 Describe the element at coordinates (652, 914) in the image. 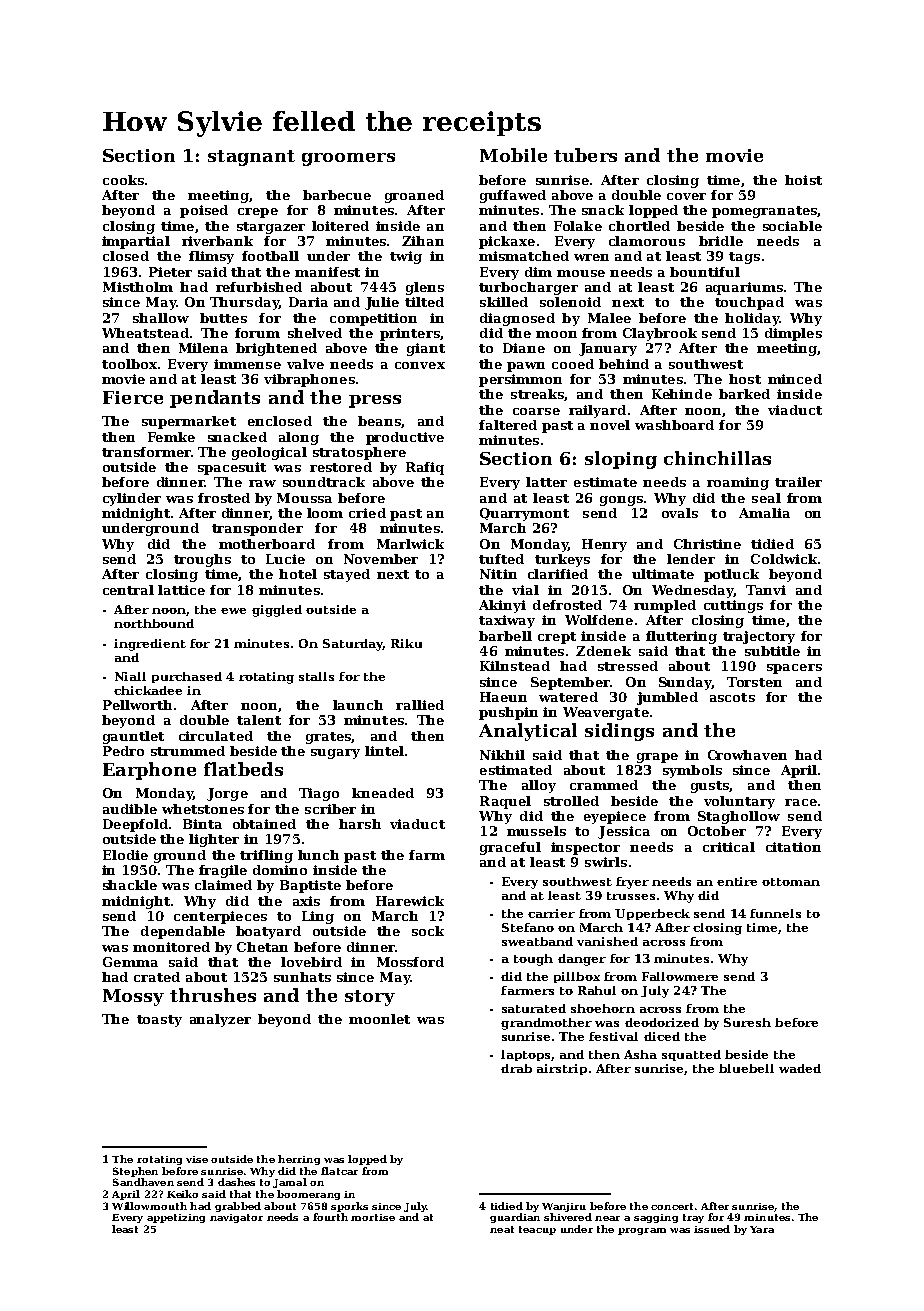

I see `Upperbeck` at that location.
